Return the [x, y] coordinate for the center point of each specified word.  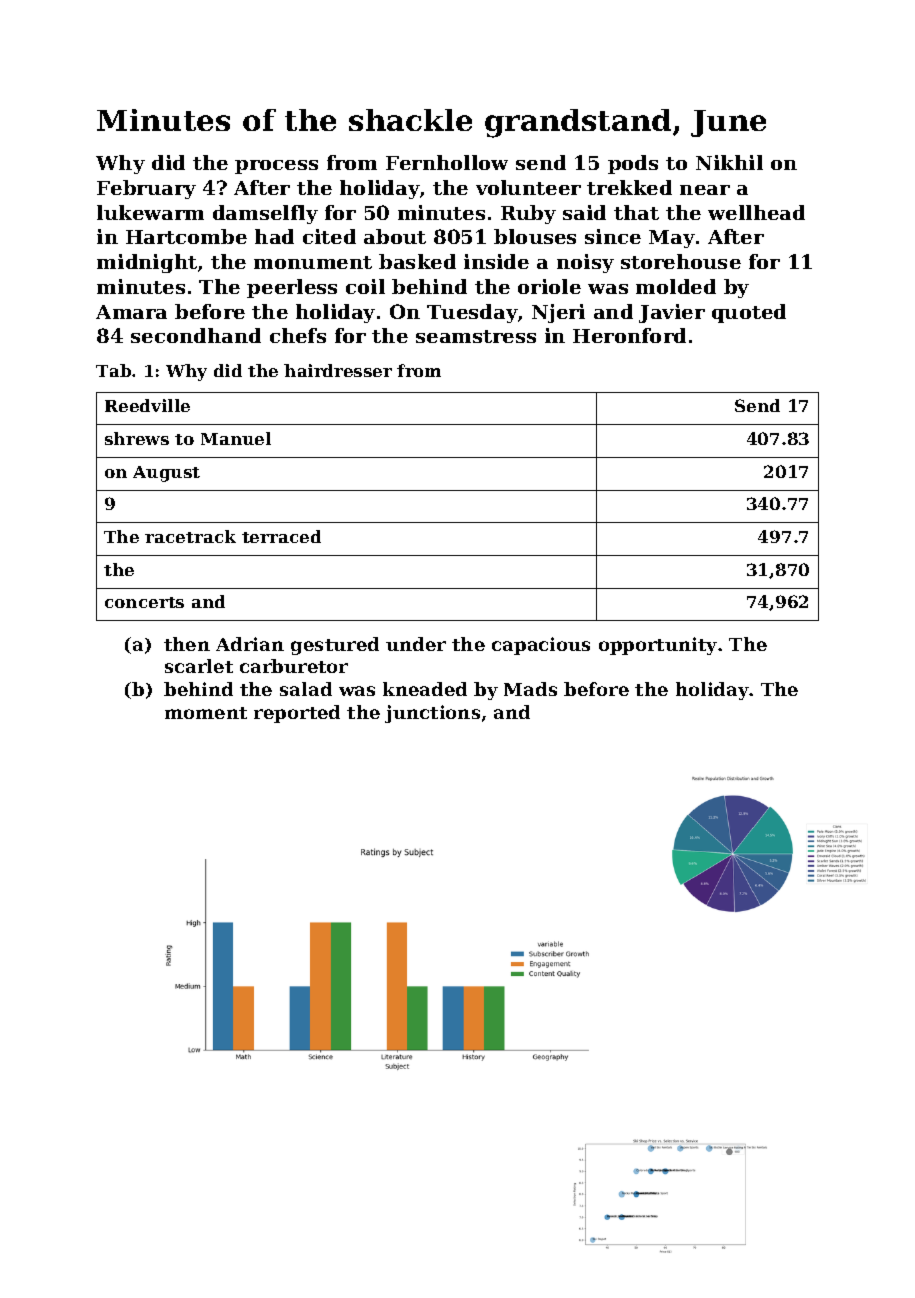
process [276, 167]
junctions [432, 714]
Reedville [147, 405]
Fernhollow [447, 162]
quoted [749, 313]
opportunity [658, 646]
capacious [541, 646]
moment [206, 713]
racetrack [190, 536]
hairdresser [338, 370]
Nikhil [729, 162]
